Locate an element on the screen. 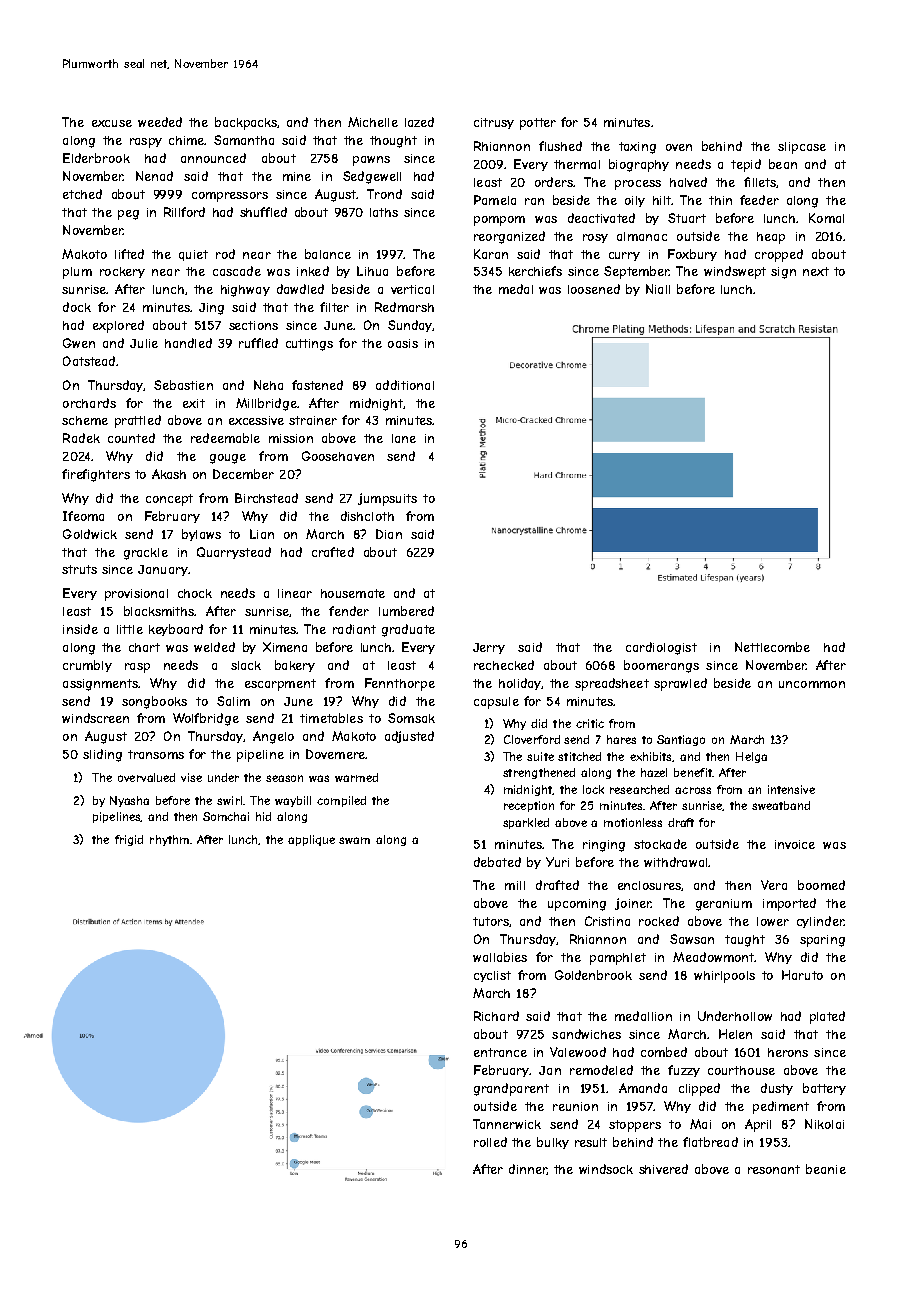 The height and width of the screenshot is (1316, 908). Goosehaven is located at coordinates (338, 456).
